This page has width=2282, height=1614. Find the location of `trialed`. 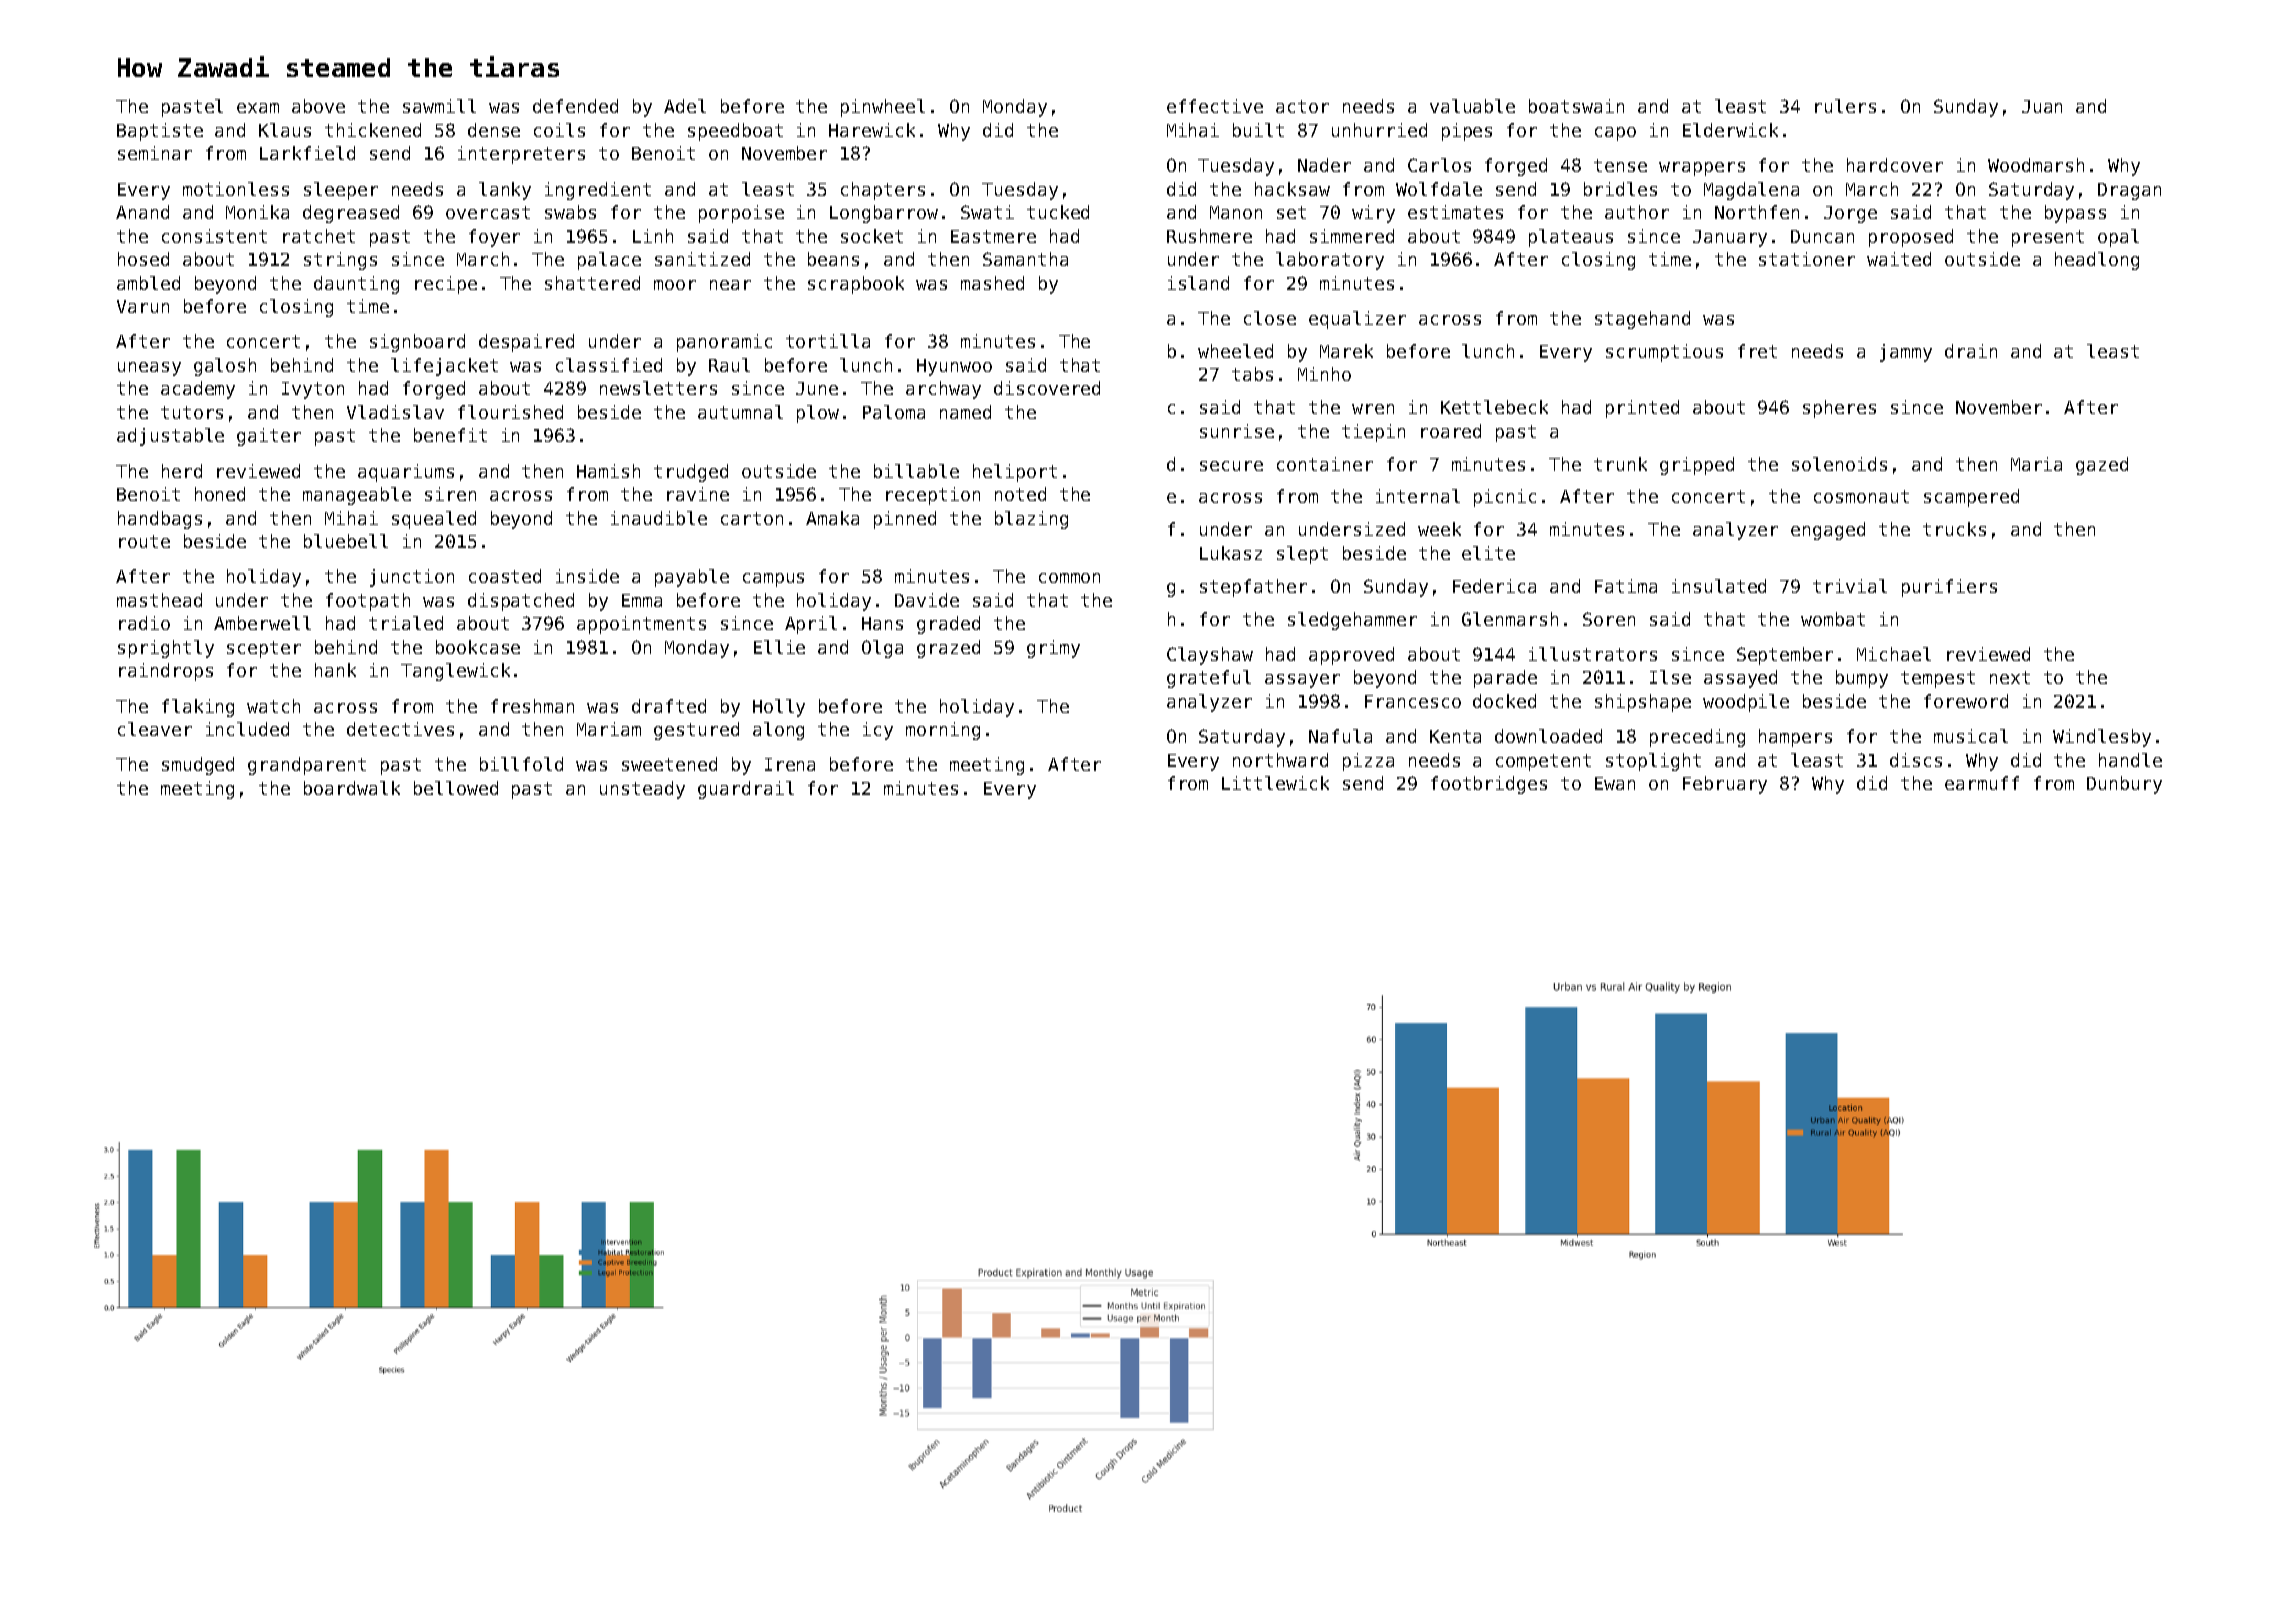

trialed is located at coordinates (406, 623).
